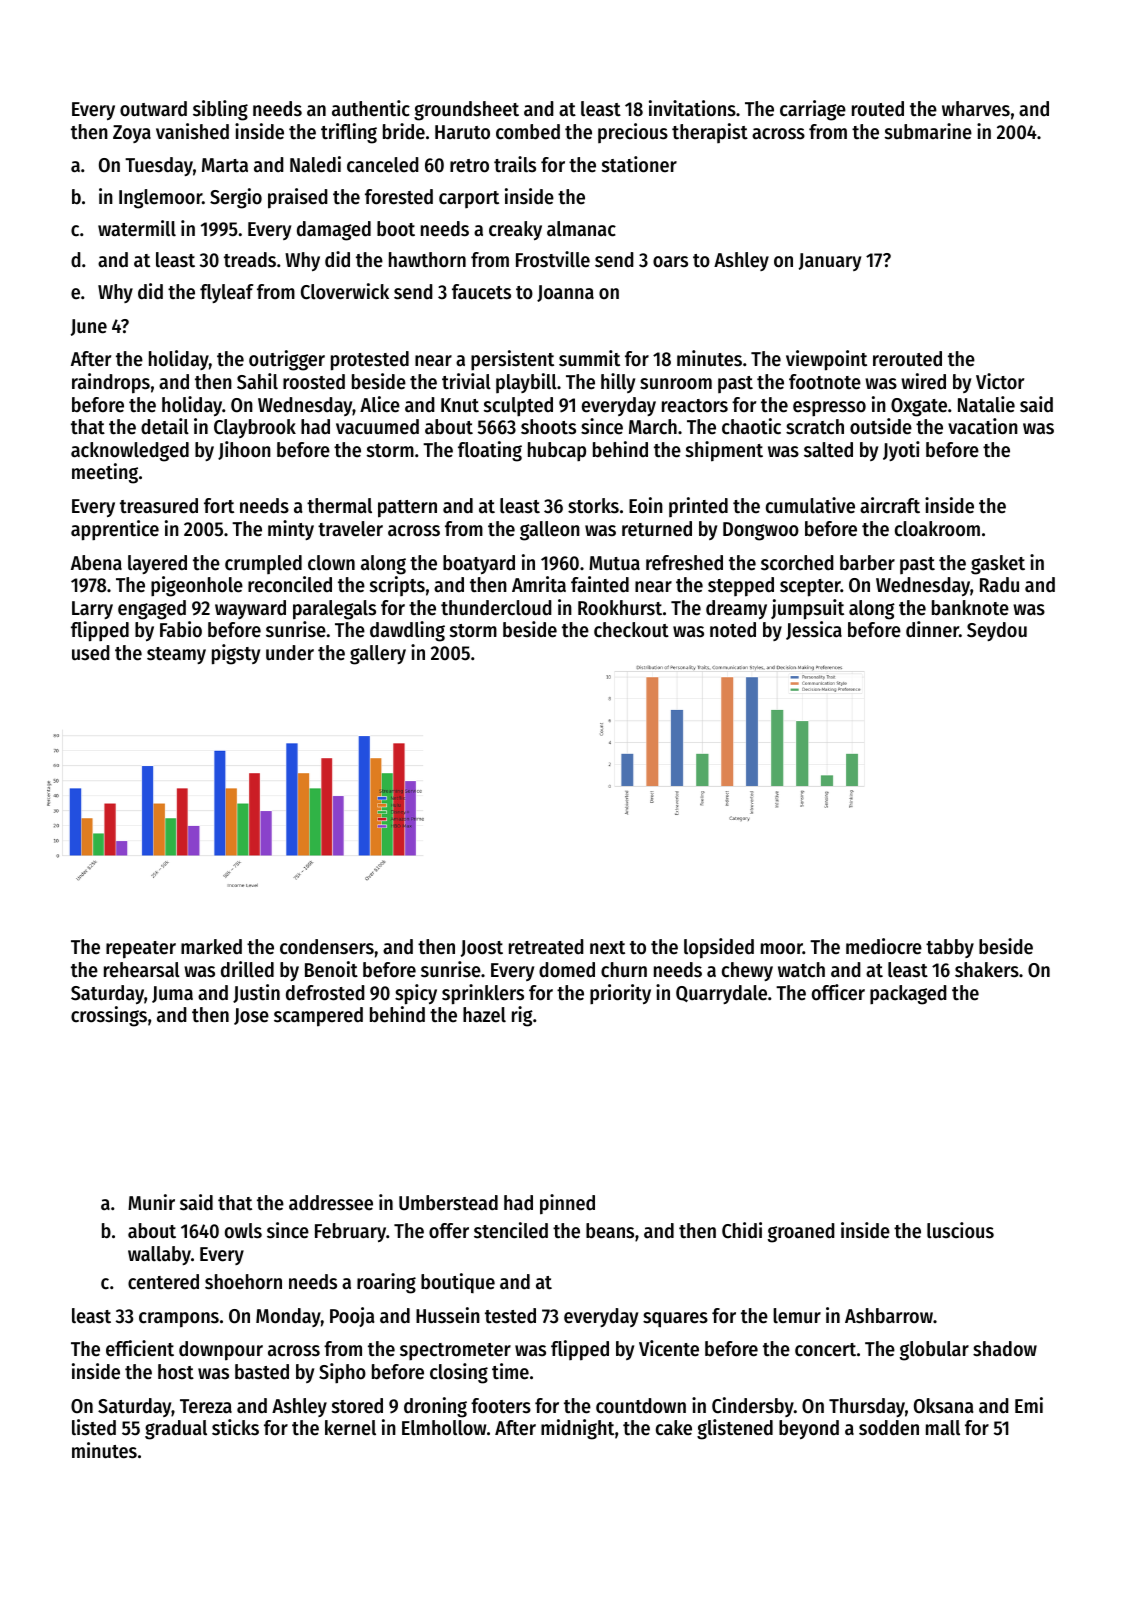  Describe the element at coordinates (976, 109) in the screenshot. I see `wharves` at that location.
